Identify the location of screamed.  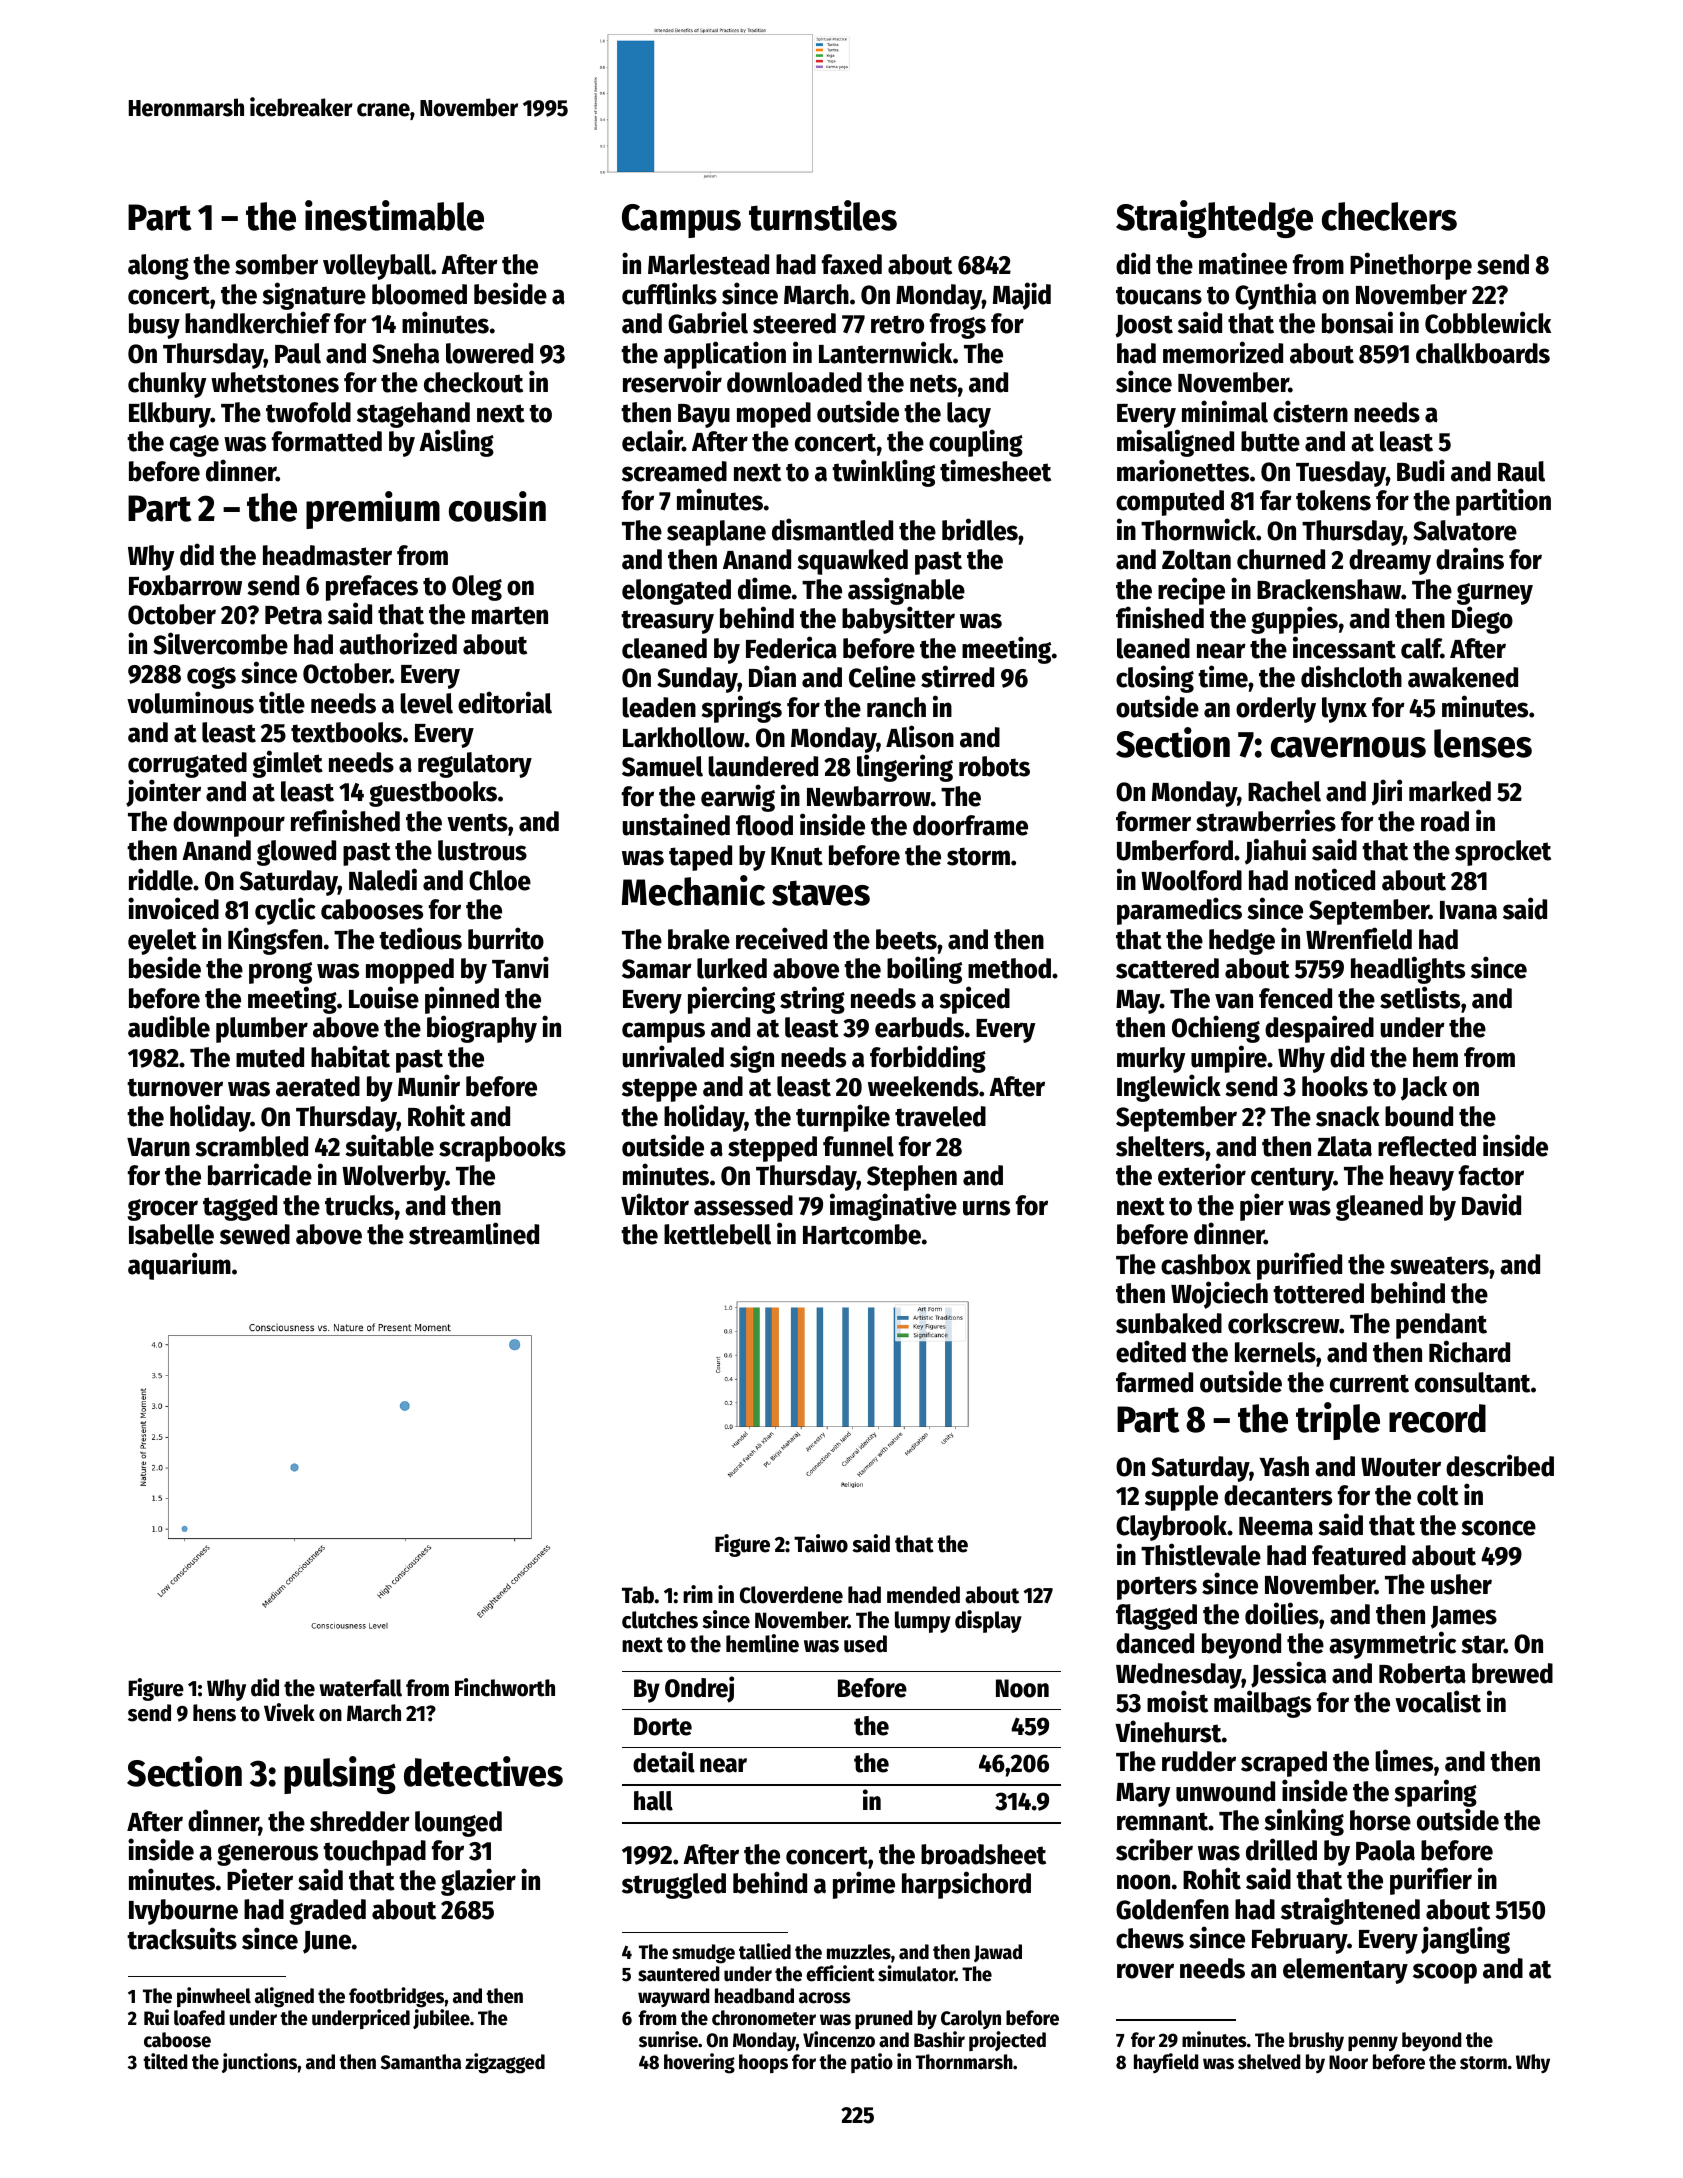
(674, 471).
